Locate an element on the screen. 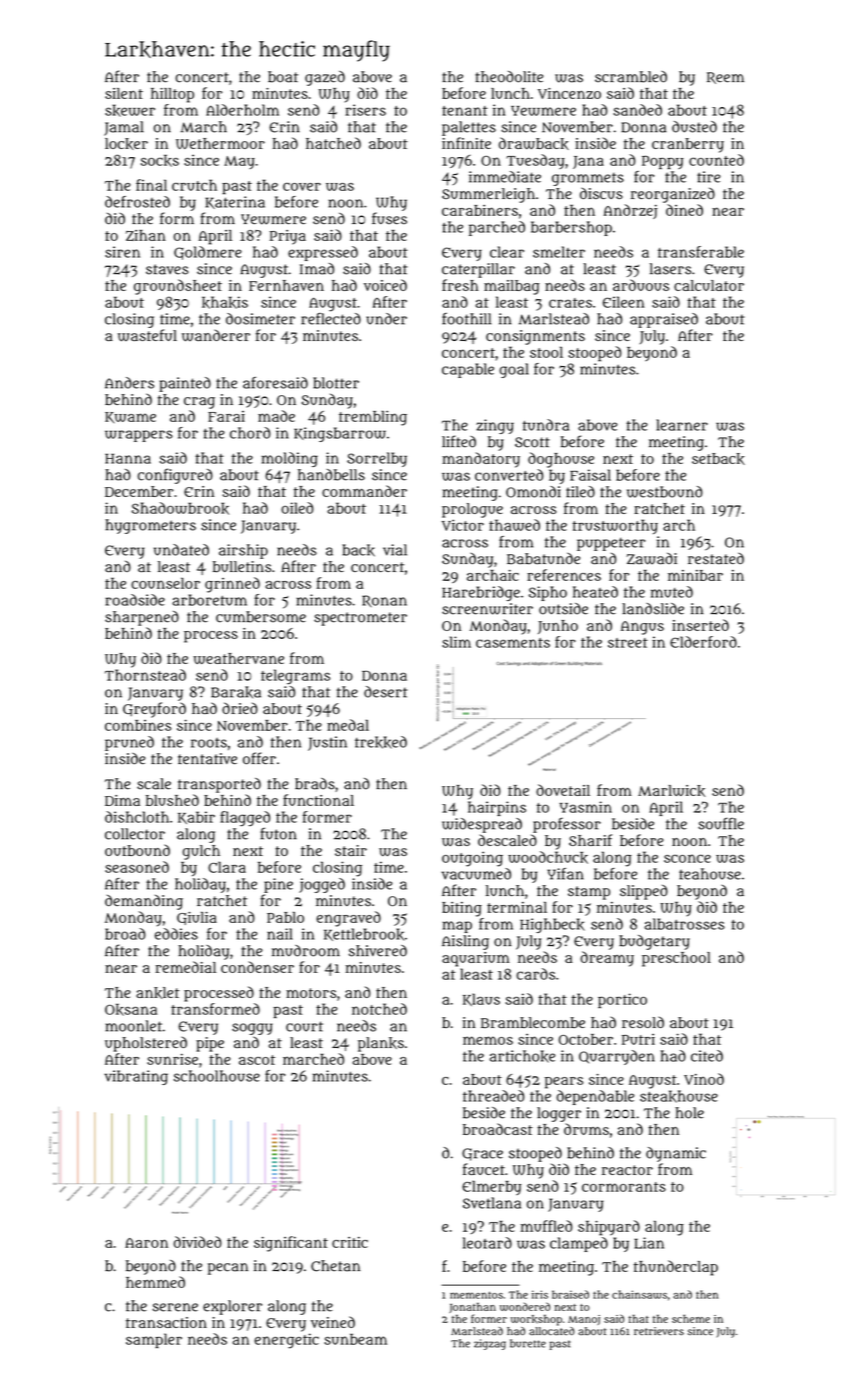 The image size is (849, 1400). capable is located at coordinates (468, 370).
